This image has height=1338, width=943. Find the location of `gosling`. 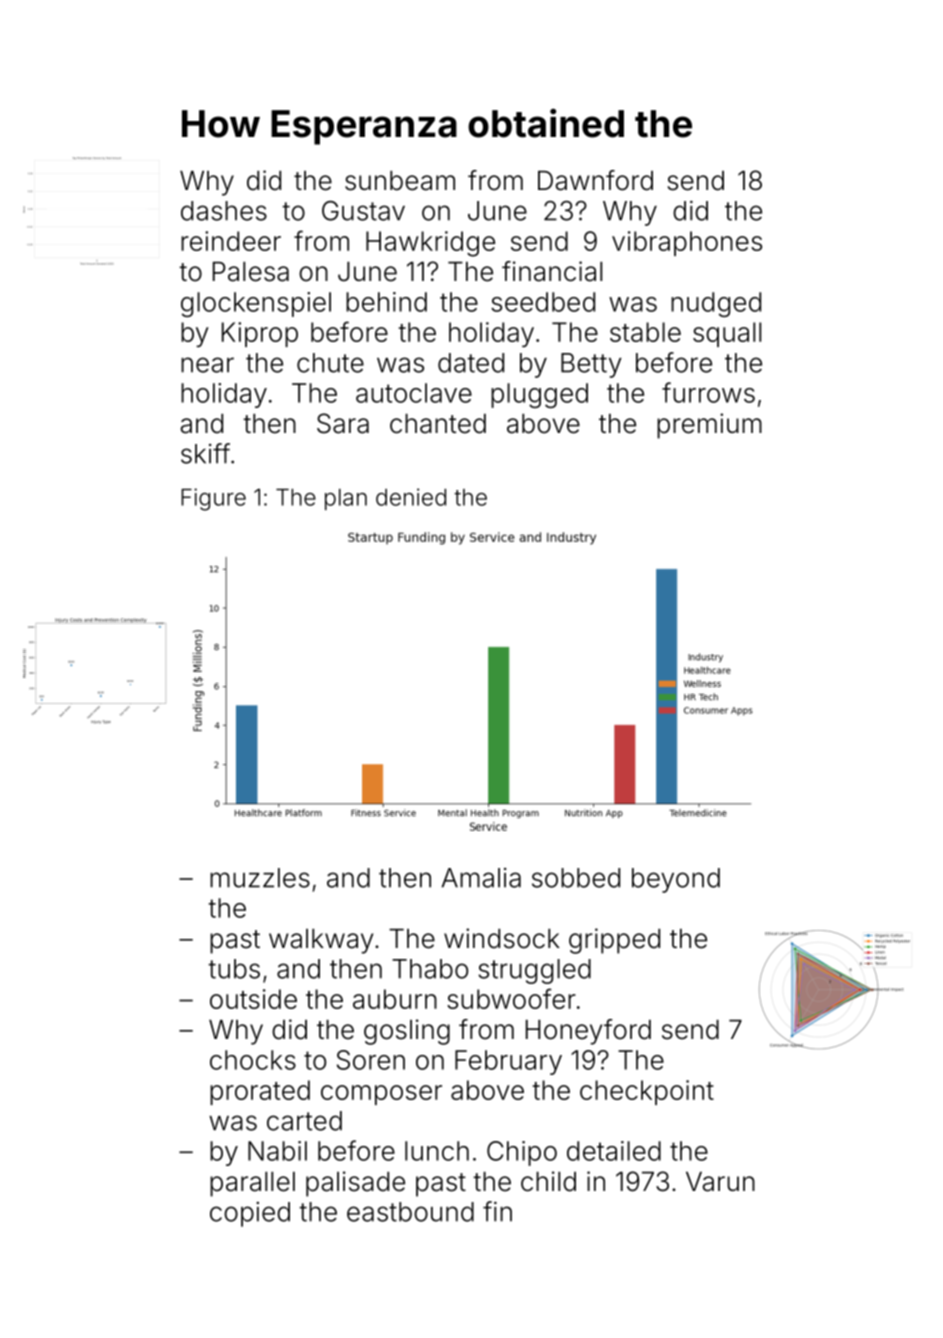

gosling is located at coordinates (407, 1032).
